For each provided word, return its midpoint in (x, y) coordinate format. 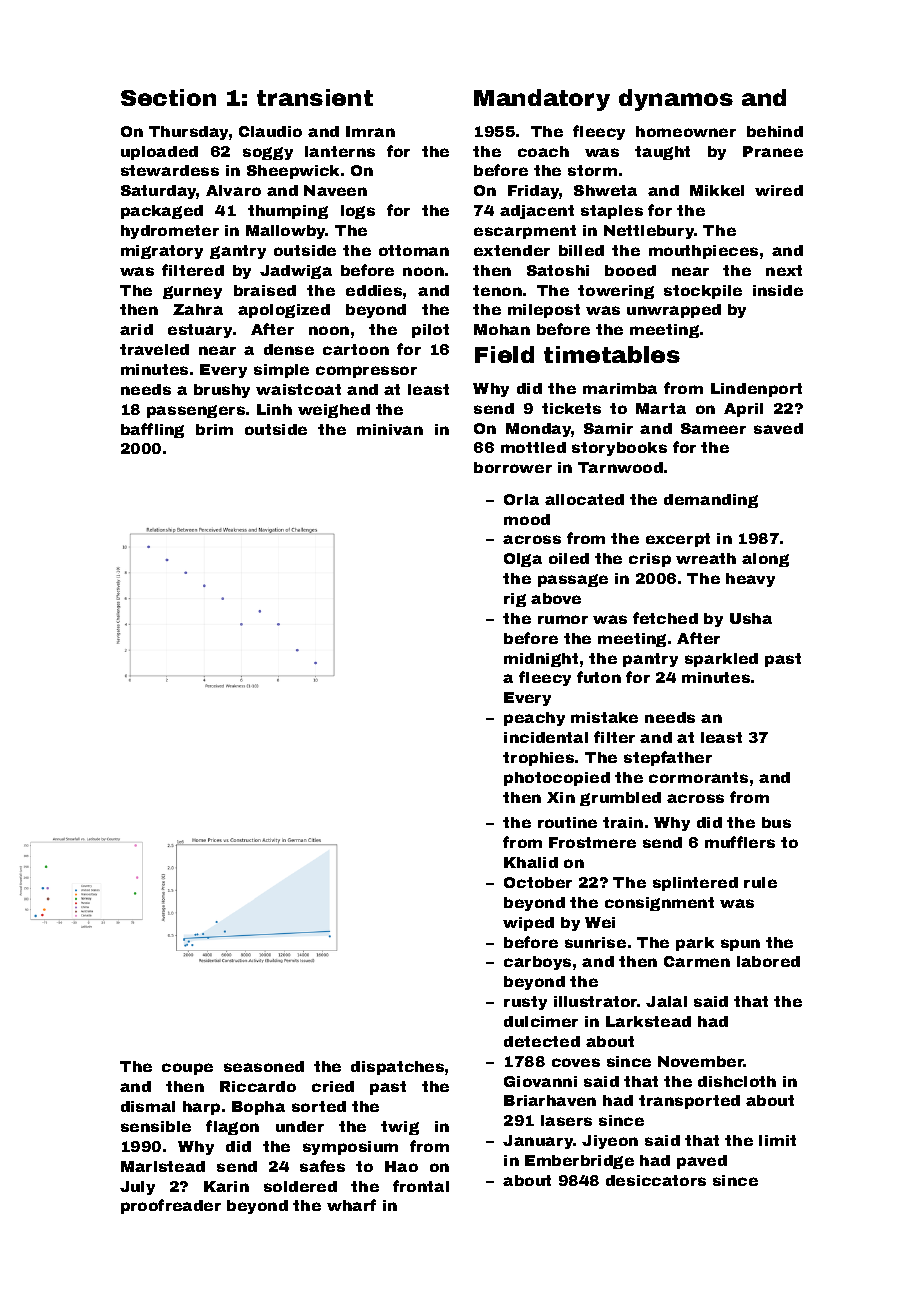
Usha (751, 618)
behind (775, 131)
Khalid (531, 862)
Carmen (697, 961)
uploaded (159, 153)
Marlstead (163, 1166)
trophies (538, 759)
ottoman (414, 250)
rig (515, 600)
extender (512, 250)
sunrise (595, 942)
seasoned (264, 1066)
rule (760, 882)
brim (214, 429)
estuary (200, 331)
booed (630, 270)
